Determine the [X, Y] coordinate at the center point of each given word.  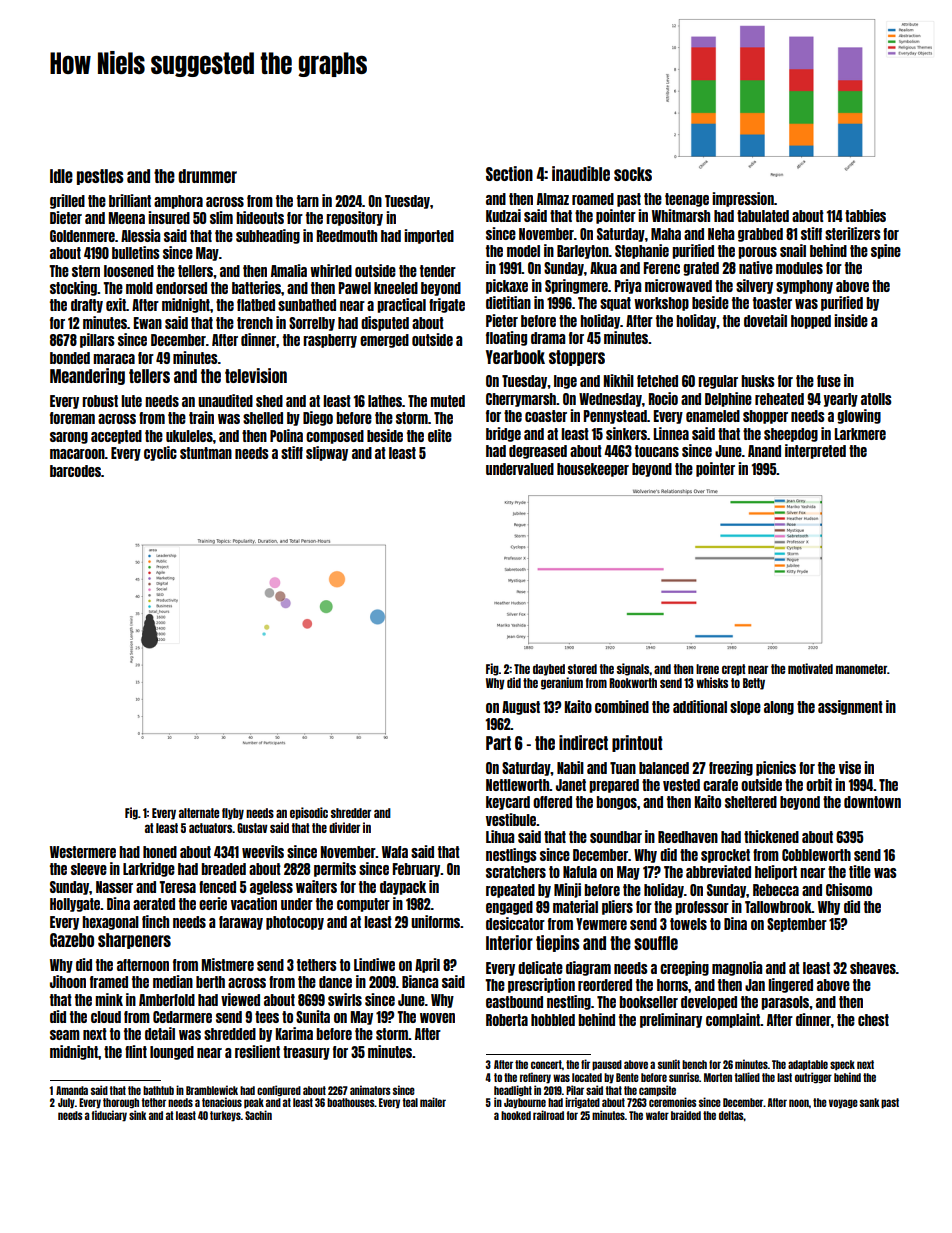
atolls [876, 399]
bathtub [158, 1090]
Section [509, 173]
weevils [263, 851]
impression [743, 199]
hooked [516, 1115]
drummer [207, 176]
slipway [327, 453]
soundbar [616, 837]
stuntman [206, 453]
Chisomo [849, 889]
